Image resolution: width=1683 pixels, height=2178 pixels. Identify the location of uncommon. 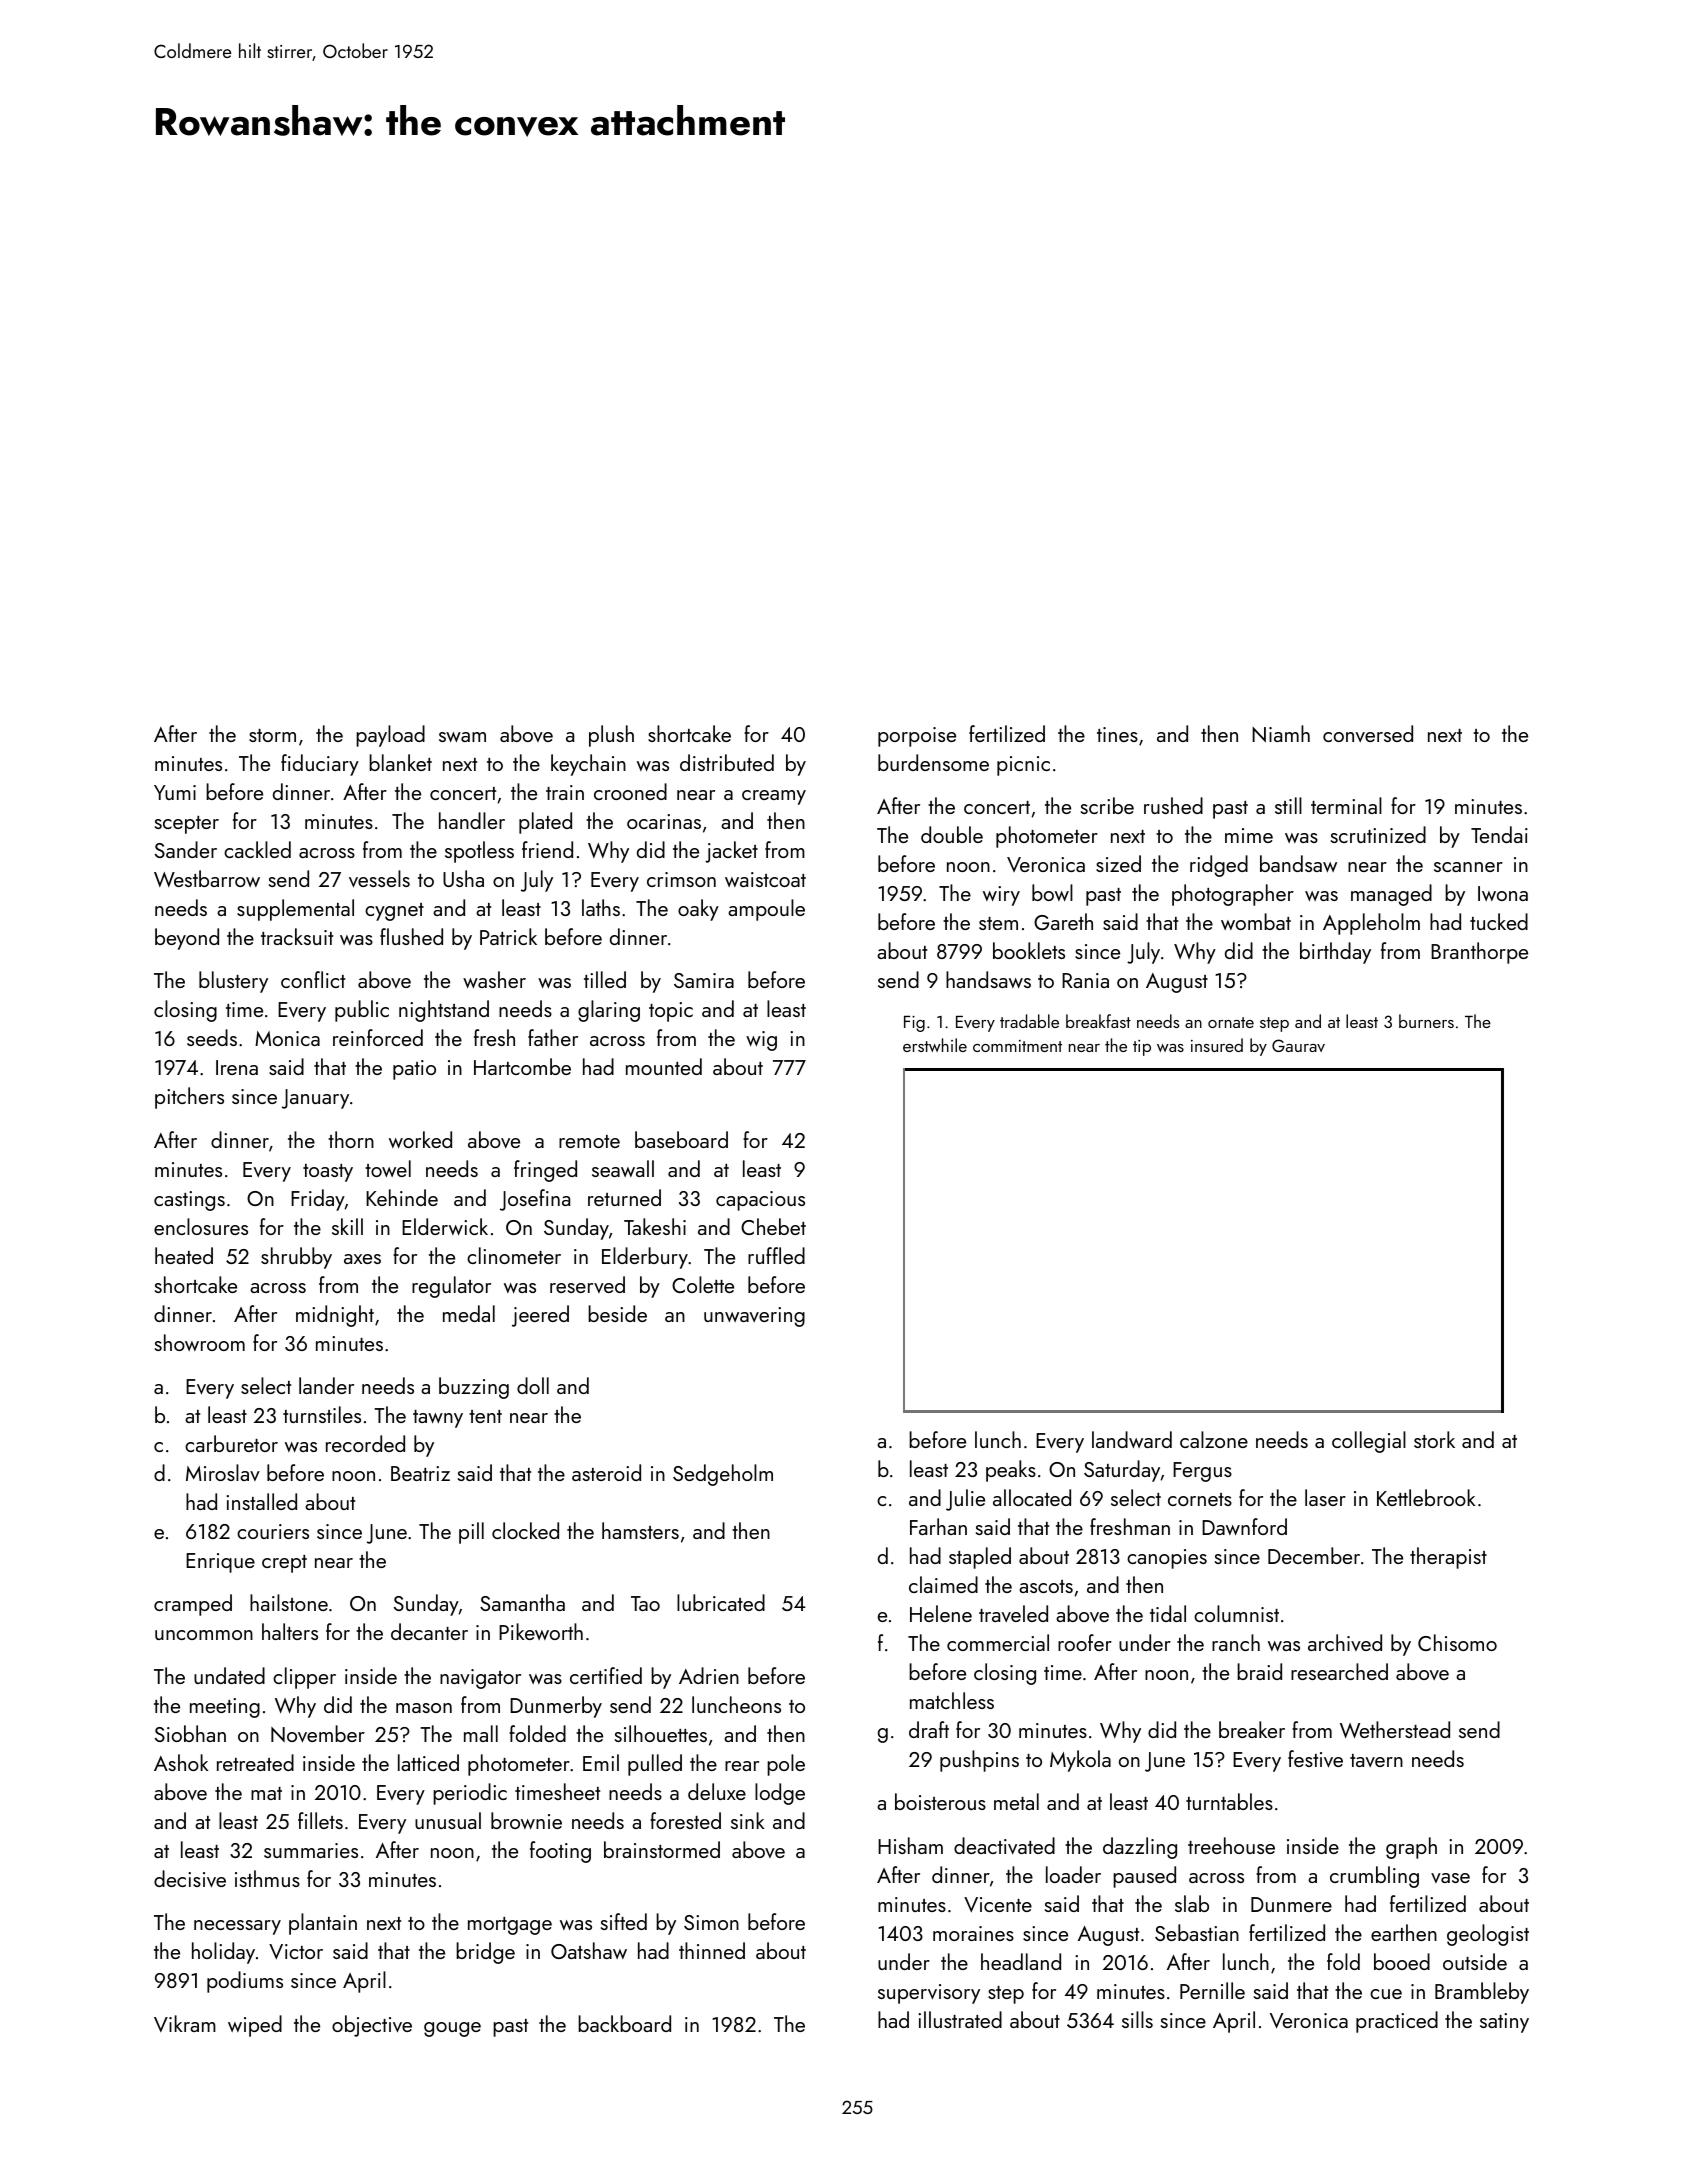
(204, 1635).
